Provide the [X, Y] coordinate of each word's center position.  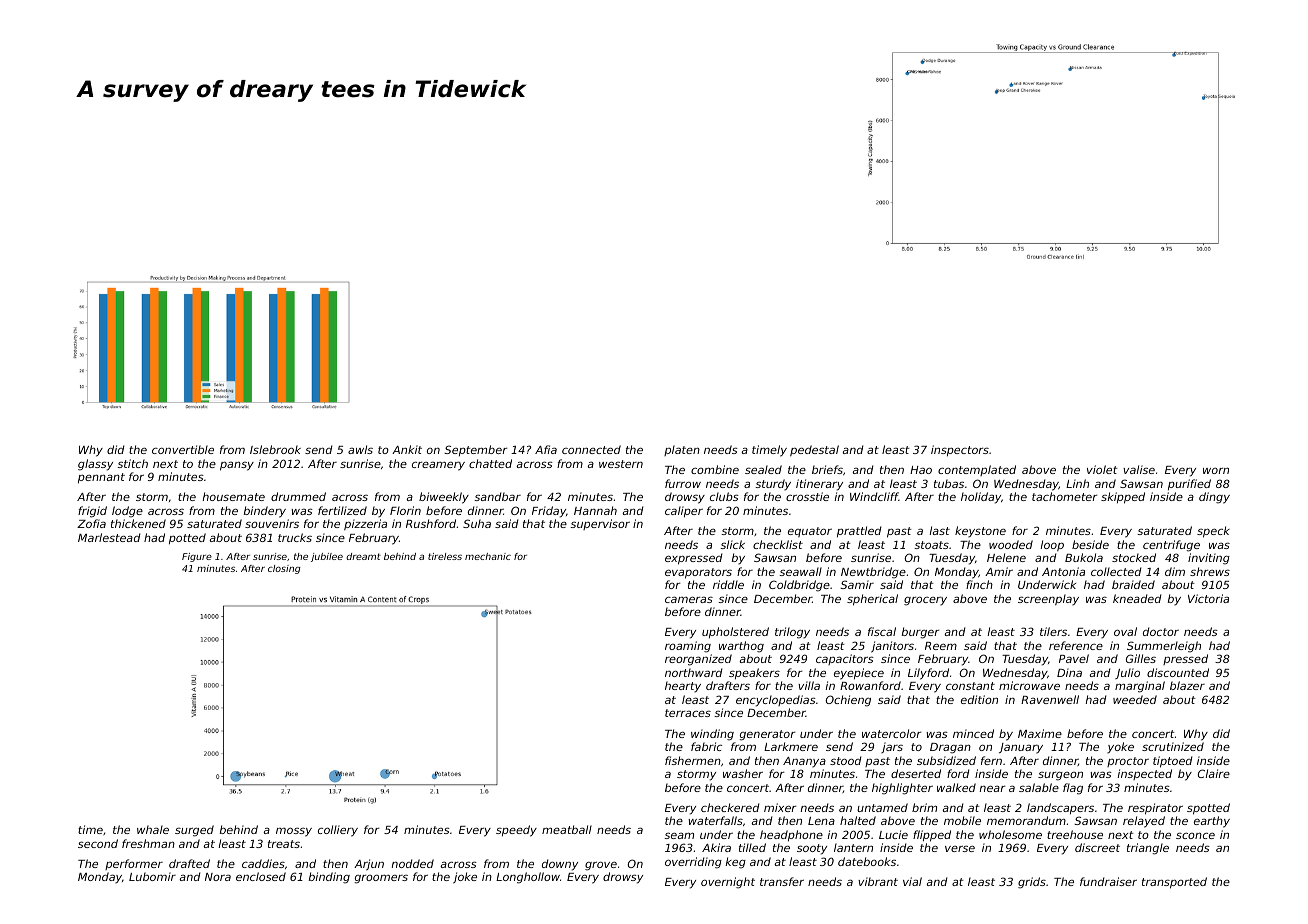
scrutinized [1173, 746]
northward [693, 672]
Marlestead [109, 537]
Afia [546, 449]
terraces [688, 713]
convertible [183, 449]
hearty [683, 687]
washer [743, 773]
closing [284, 569]
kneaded [1137, 598]
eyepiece [859, 674]
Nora [218, 877]
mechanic [488, 556]
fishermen [693, 760]
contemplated [977, 470]
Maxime [1040, 733]
